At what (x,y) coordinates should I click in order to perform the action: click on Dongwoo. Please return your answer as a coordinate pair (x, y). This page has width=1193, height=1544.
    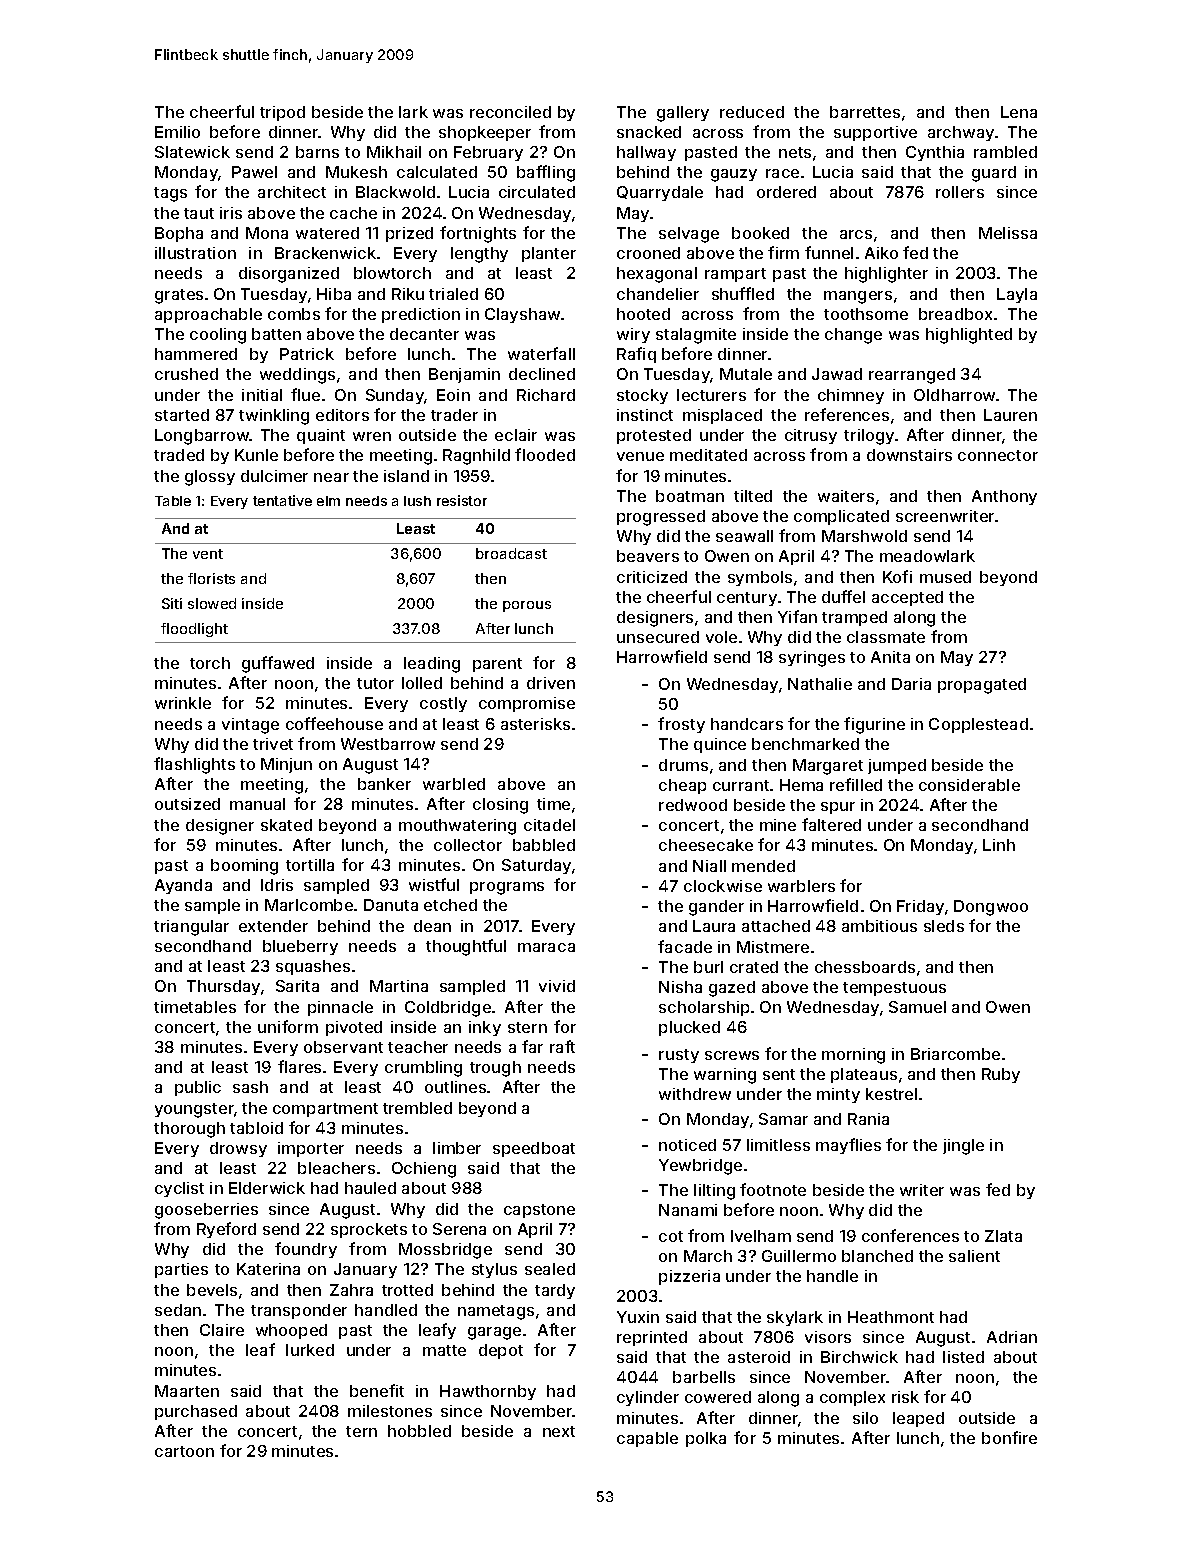
    Looking at the image, I should click on (991, 908).
